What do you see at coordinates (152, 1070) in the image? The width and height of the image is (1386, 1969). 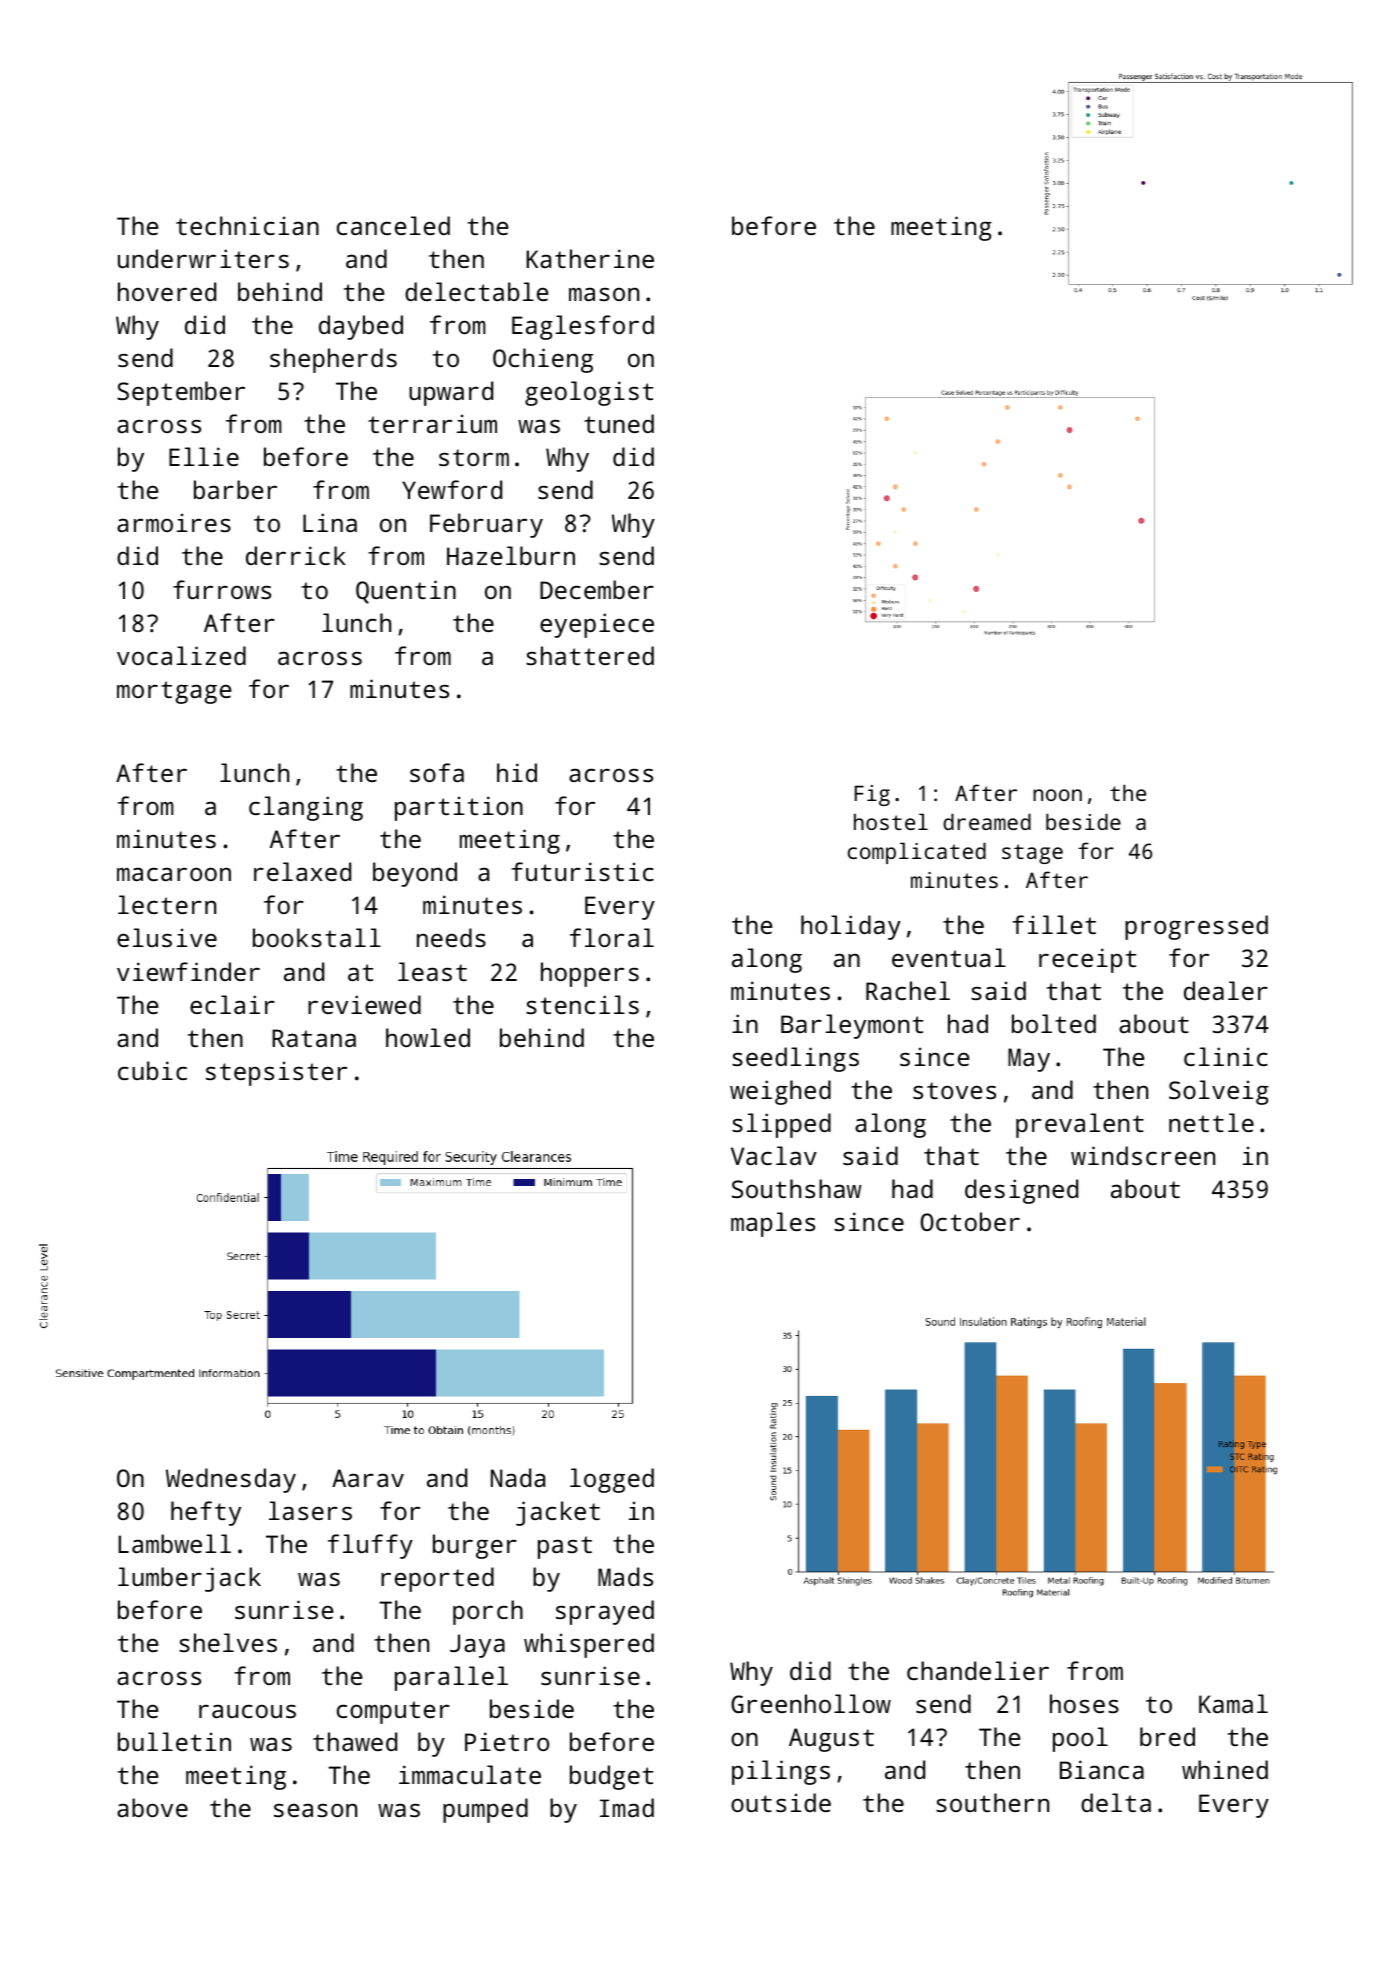 I see `cubic` at bounding box center [152, 1070].
